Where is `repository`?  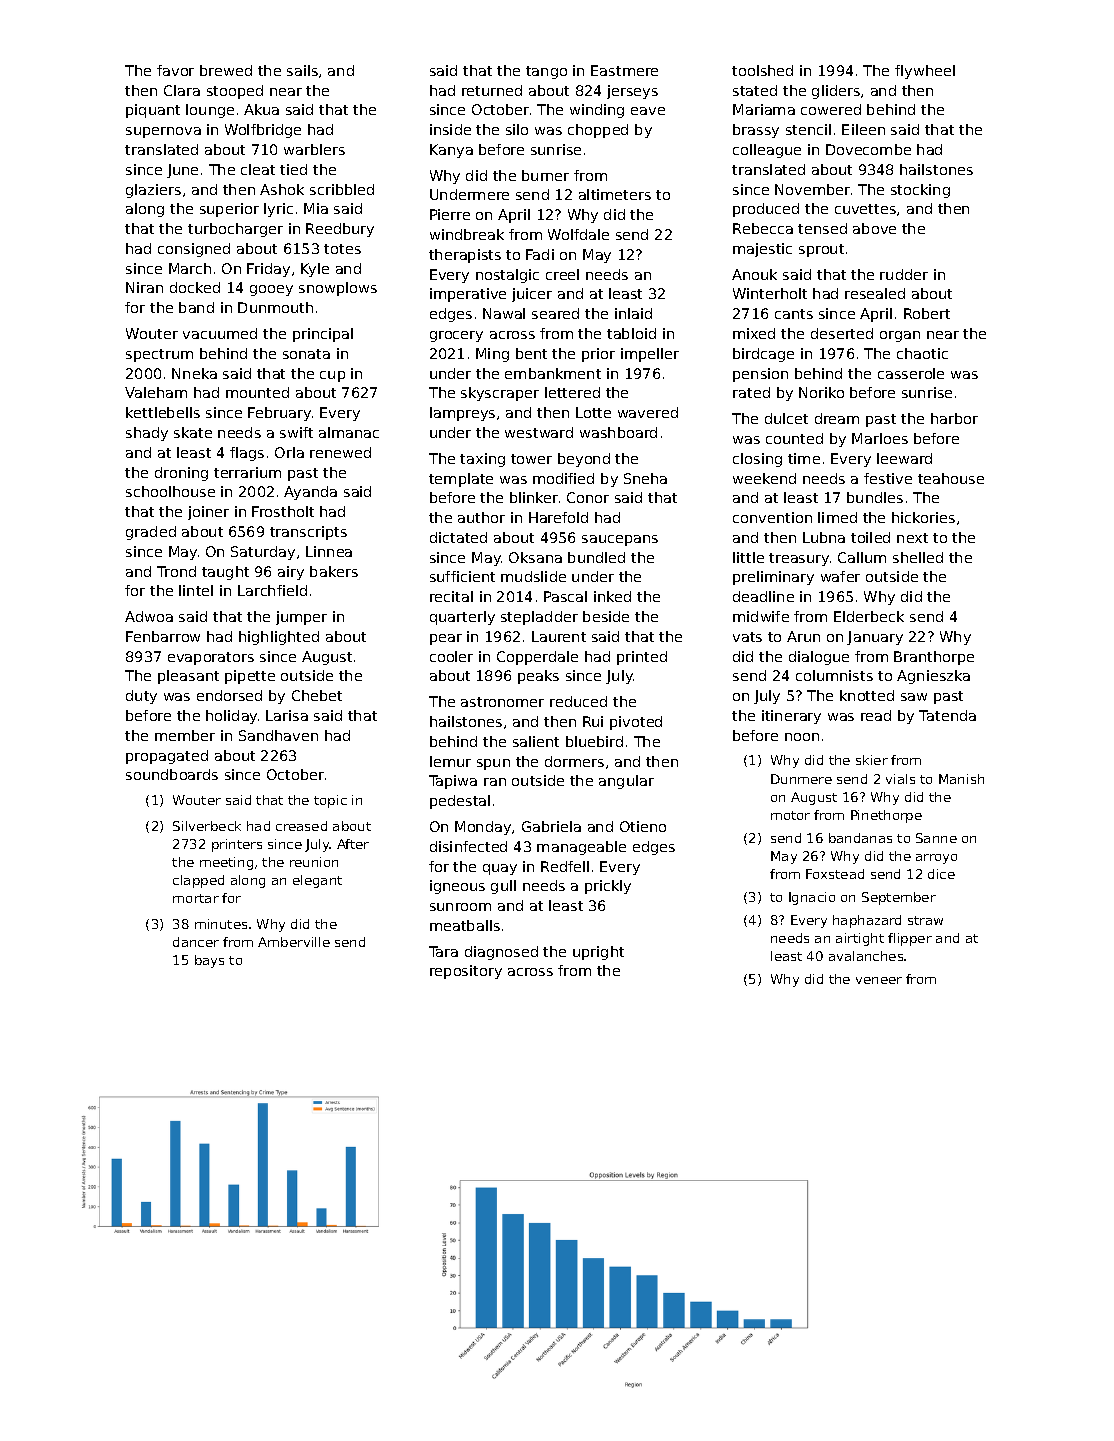 repository is located at coordinates (466, 972).
